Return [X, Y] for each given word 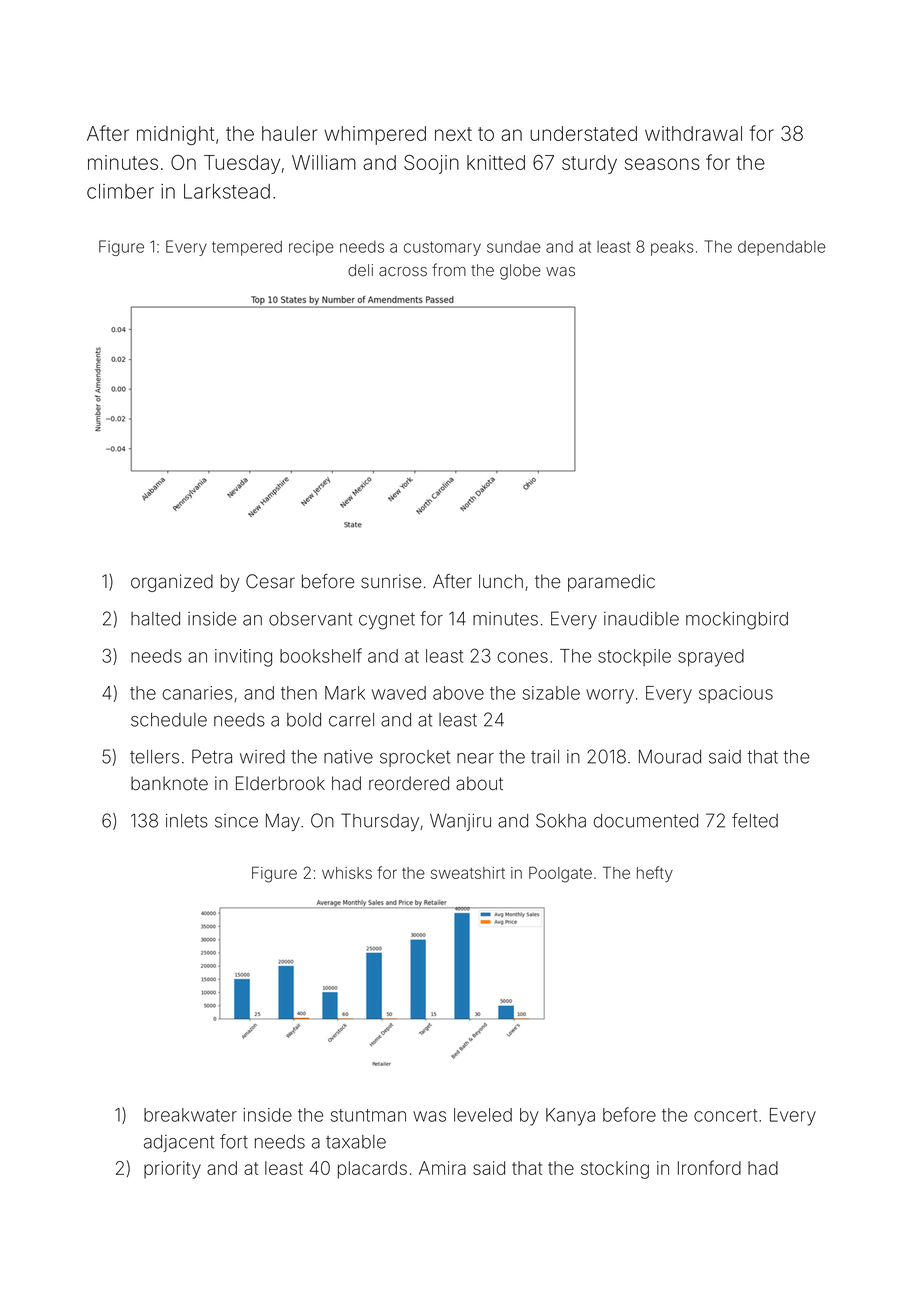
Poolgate [560, 874]
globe [520, 272]
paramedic [611, 583]
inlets [187, 821]
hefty [655, 874]
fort [234, 1141]
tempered [247, 248]
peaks [672, 248]
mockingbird [737, 621]
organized [172, 583]
